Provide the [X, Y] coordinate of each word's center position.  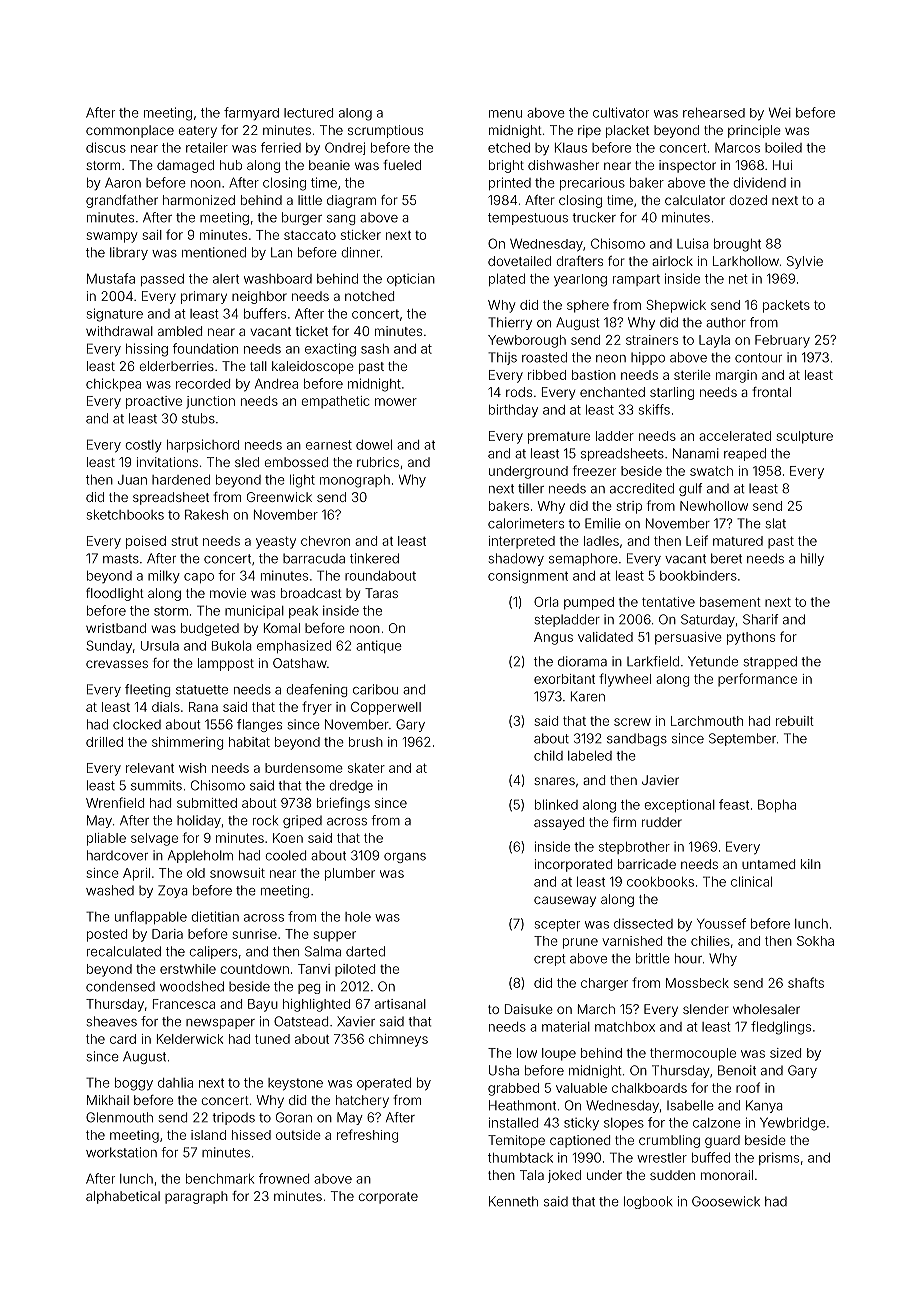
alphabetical [123, 1197]
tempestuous [528, 219]
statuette [202, 690]
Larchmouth [707, 721]
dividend [760, 182]
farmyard [251, 114]
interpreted [522, 542]
